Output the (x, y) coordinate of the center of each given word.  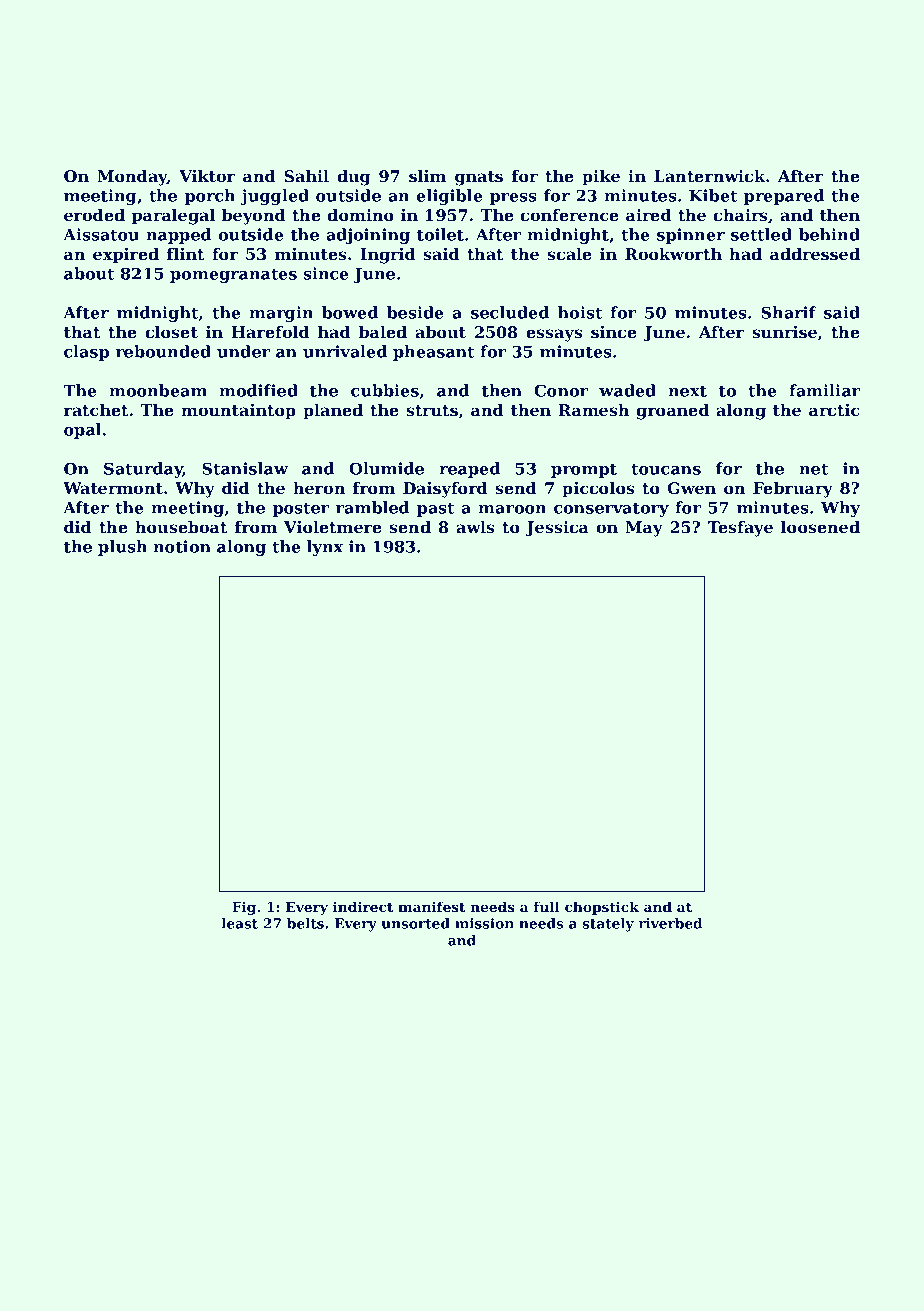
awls (475, 527)
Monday (132, 178)
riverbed (670, 923)
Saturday (143, 470)
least (240, 923)
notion (182, 546)
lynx (325, 548)
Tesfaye (740, 529)
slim (427, 176)
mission (484, 923)
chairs (740, 215)
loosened (820, 527)
